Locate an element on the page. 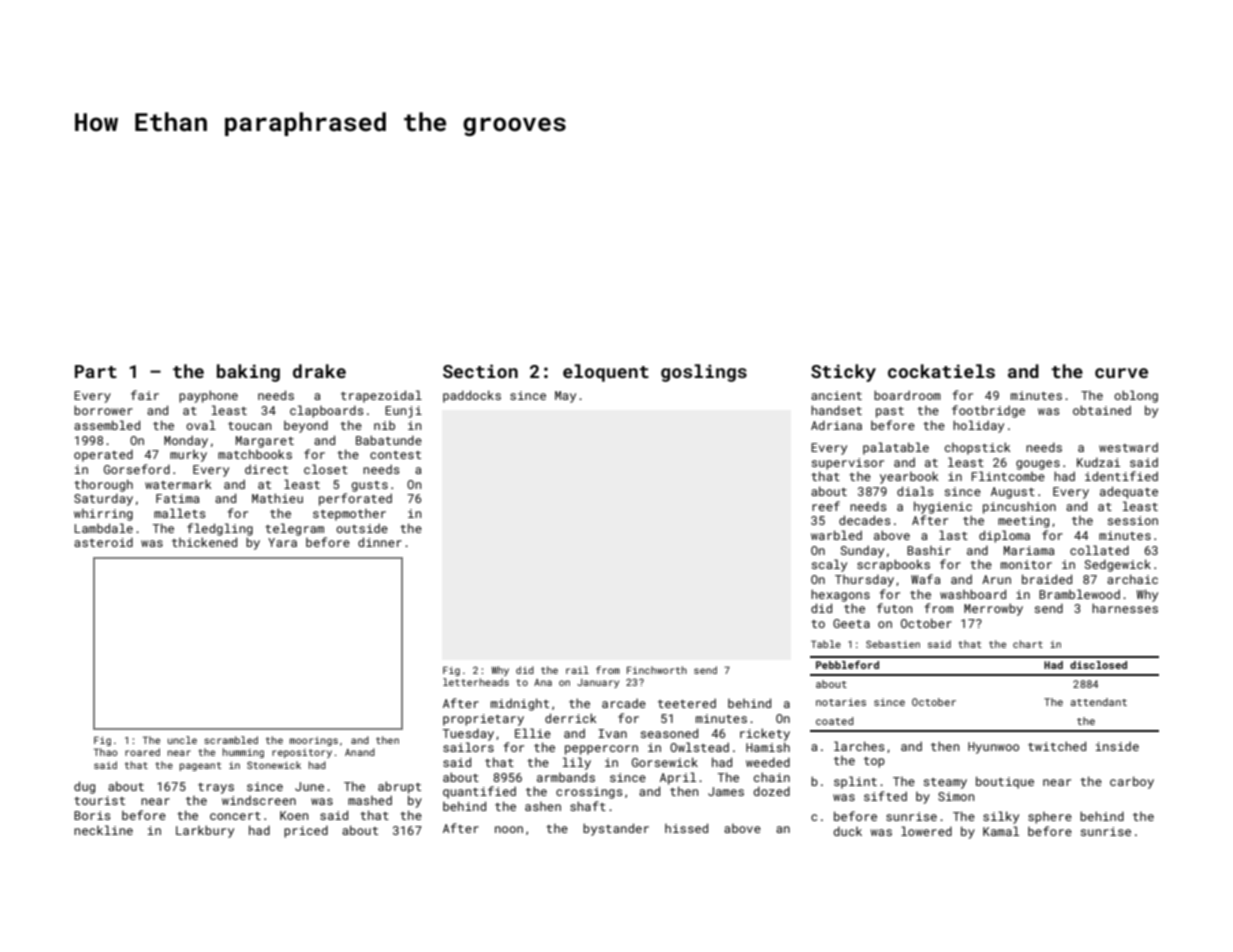  Yara is located at coordinates (282, 542).
